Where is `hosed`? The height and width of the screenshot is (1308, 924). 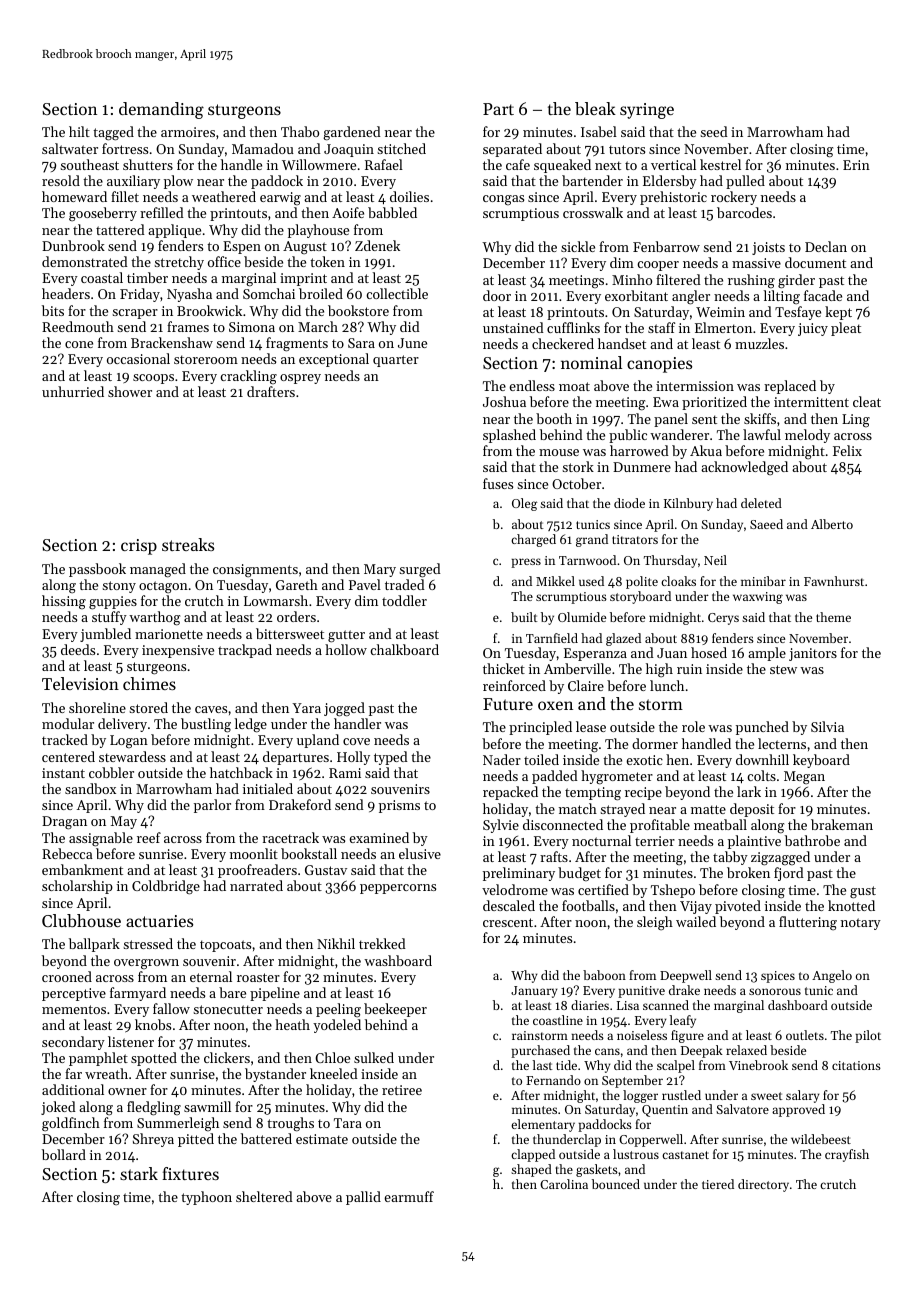 hosed is located at coordinates (709, 652).
